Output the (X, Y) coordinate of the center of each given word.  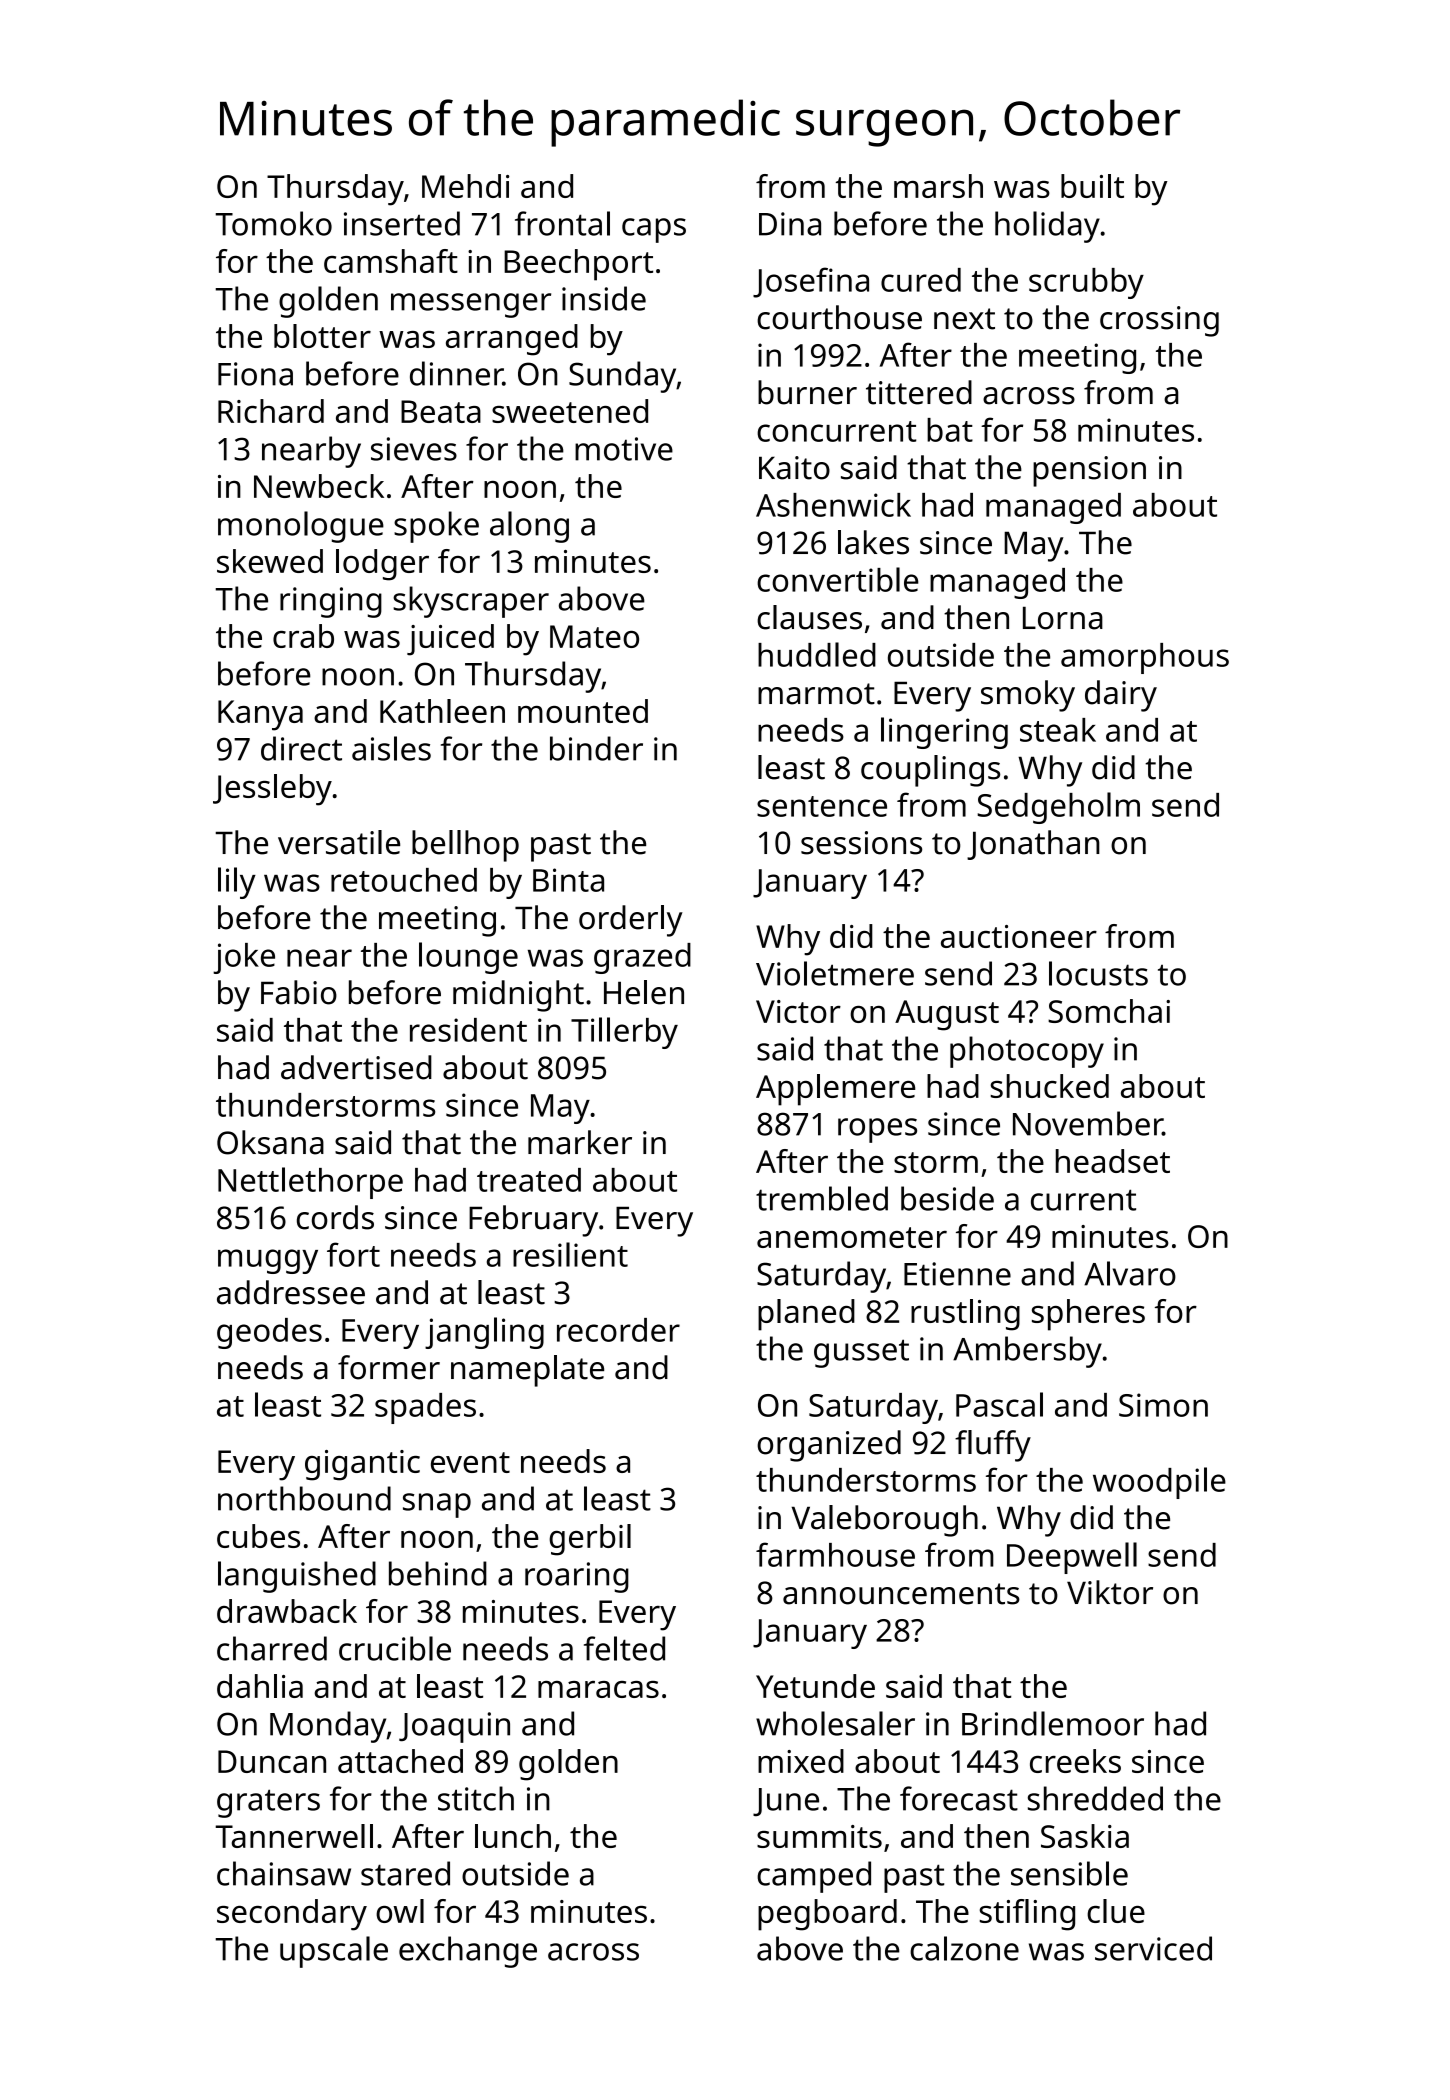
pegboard (827, 1915)
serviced (1153, 1948)
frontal (562, 223)
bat (950, 430)
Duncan (272, 1761)
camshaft (391, 261)
